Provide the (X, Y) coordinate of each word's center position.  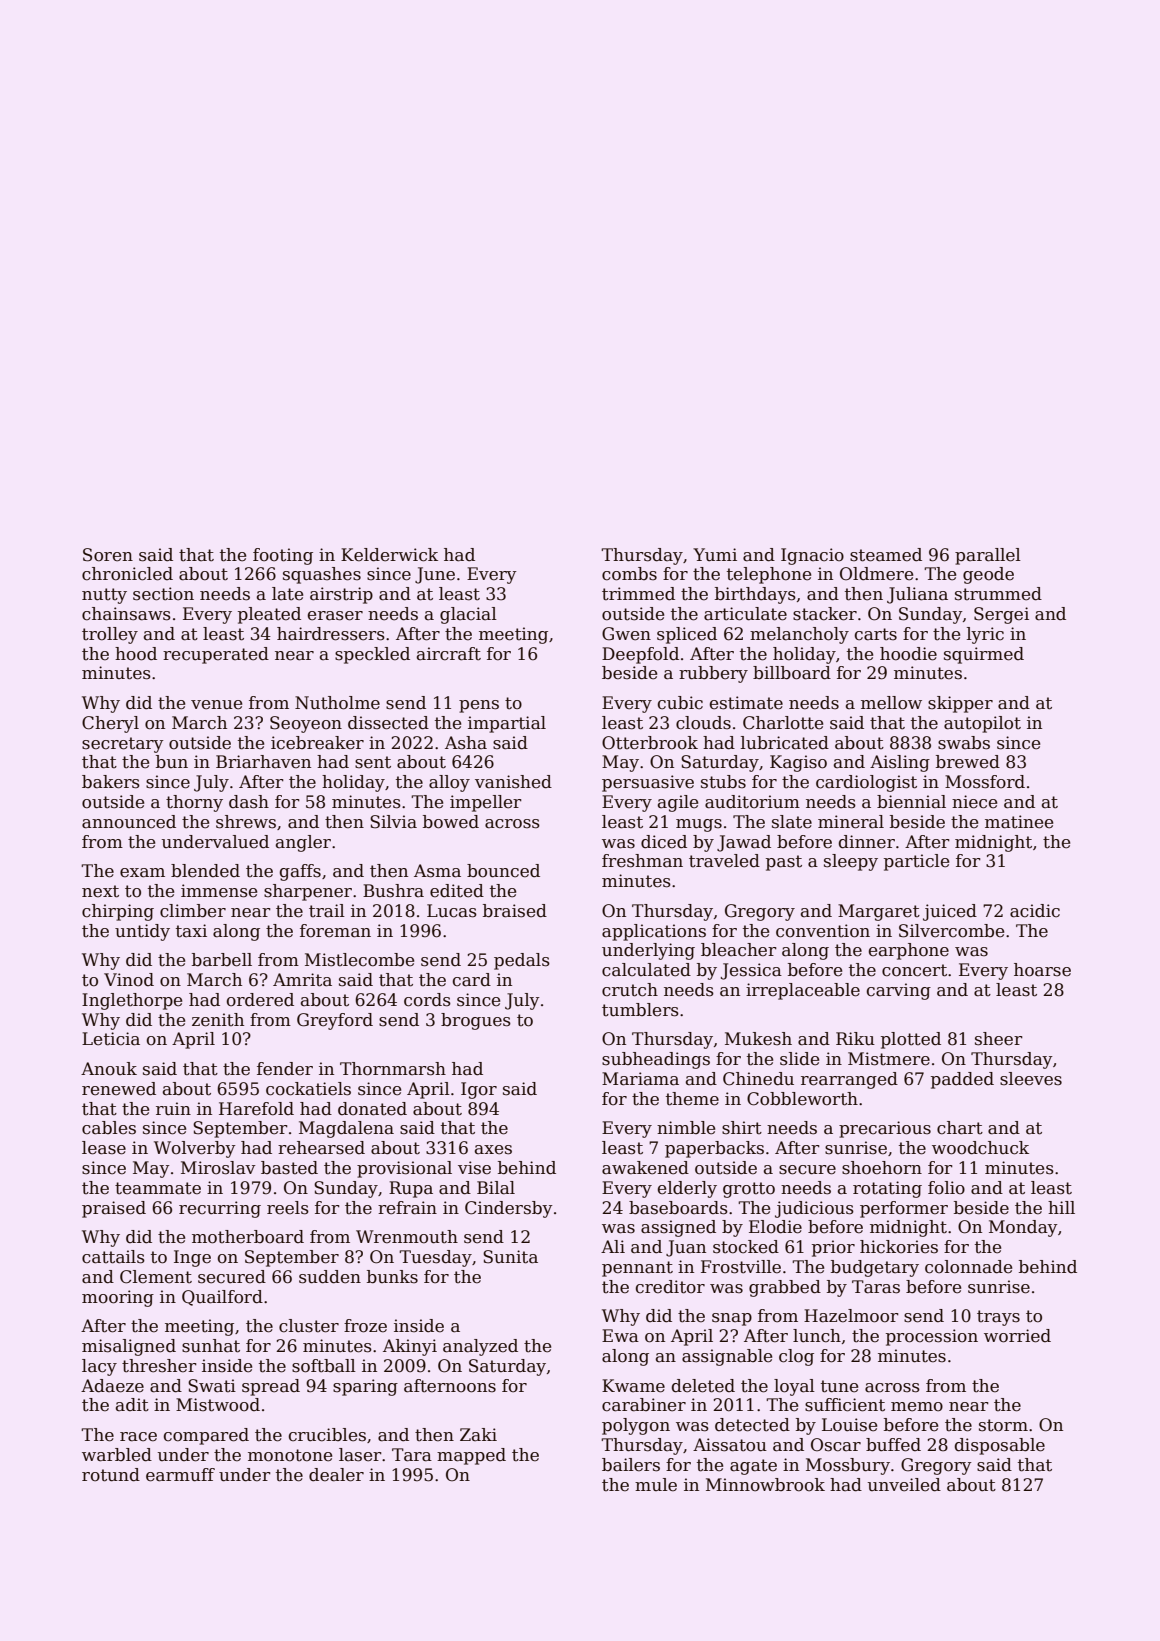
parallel (988, 556)
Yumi (715, 555)
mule (656, 1485)
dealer (336, 1475)
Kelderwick (389, 555)
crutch (630, 990)
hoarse (1042, 970)
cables (109, 1128)
